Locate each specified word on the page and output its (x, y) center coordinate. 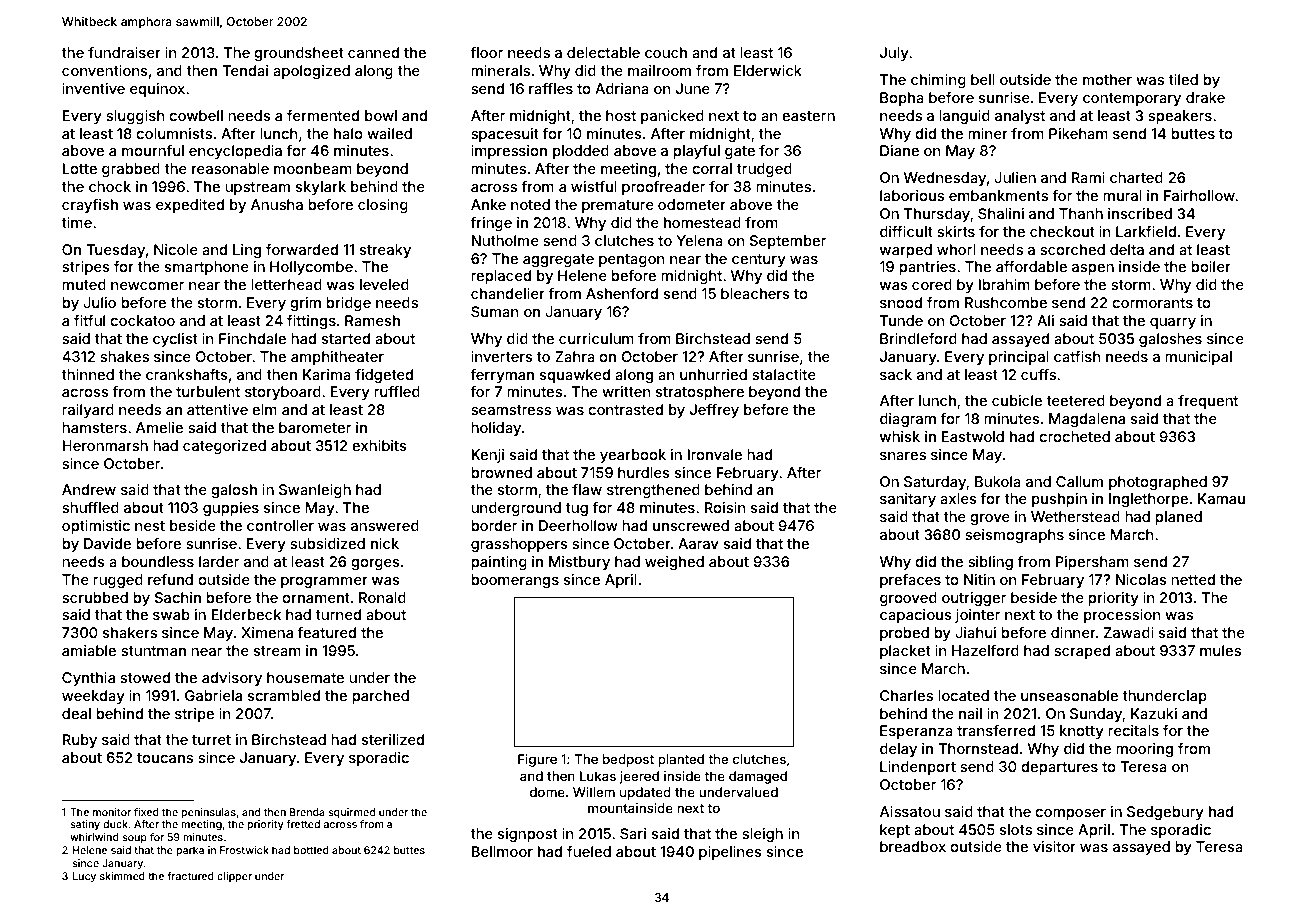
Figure (537, 760)
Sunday (1096, 715)
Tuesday (115, 251)
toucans (165, 758)
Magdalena (1087, 420)
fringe (491, 224)
